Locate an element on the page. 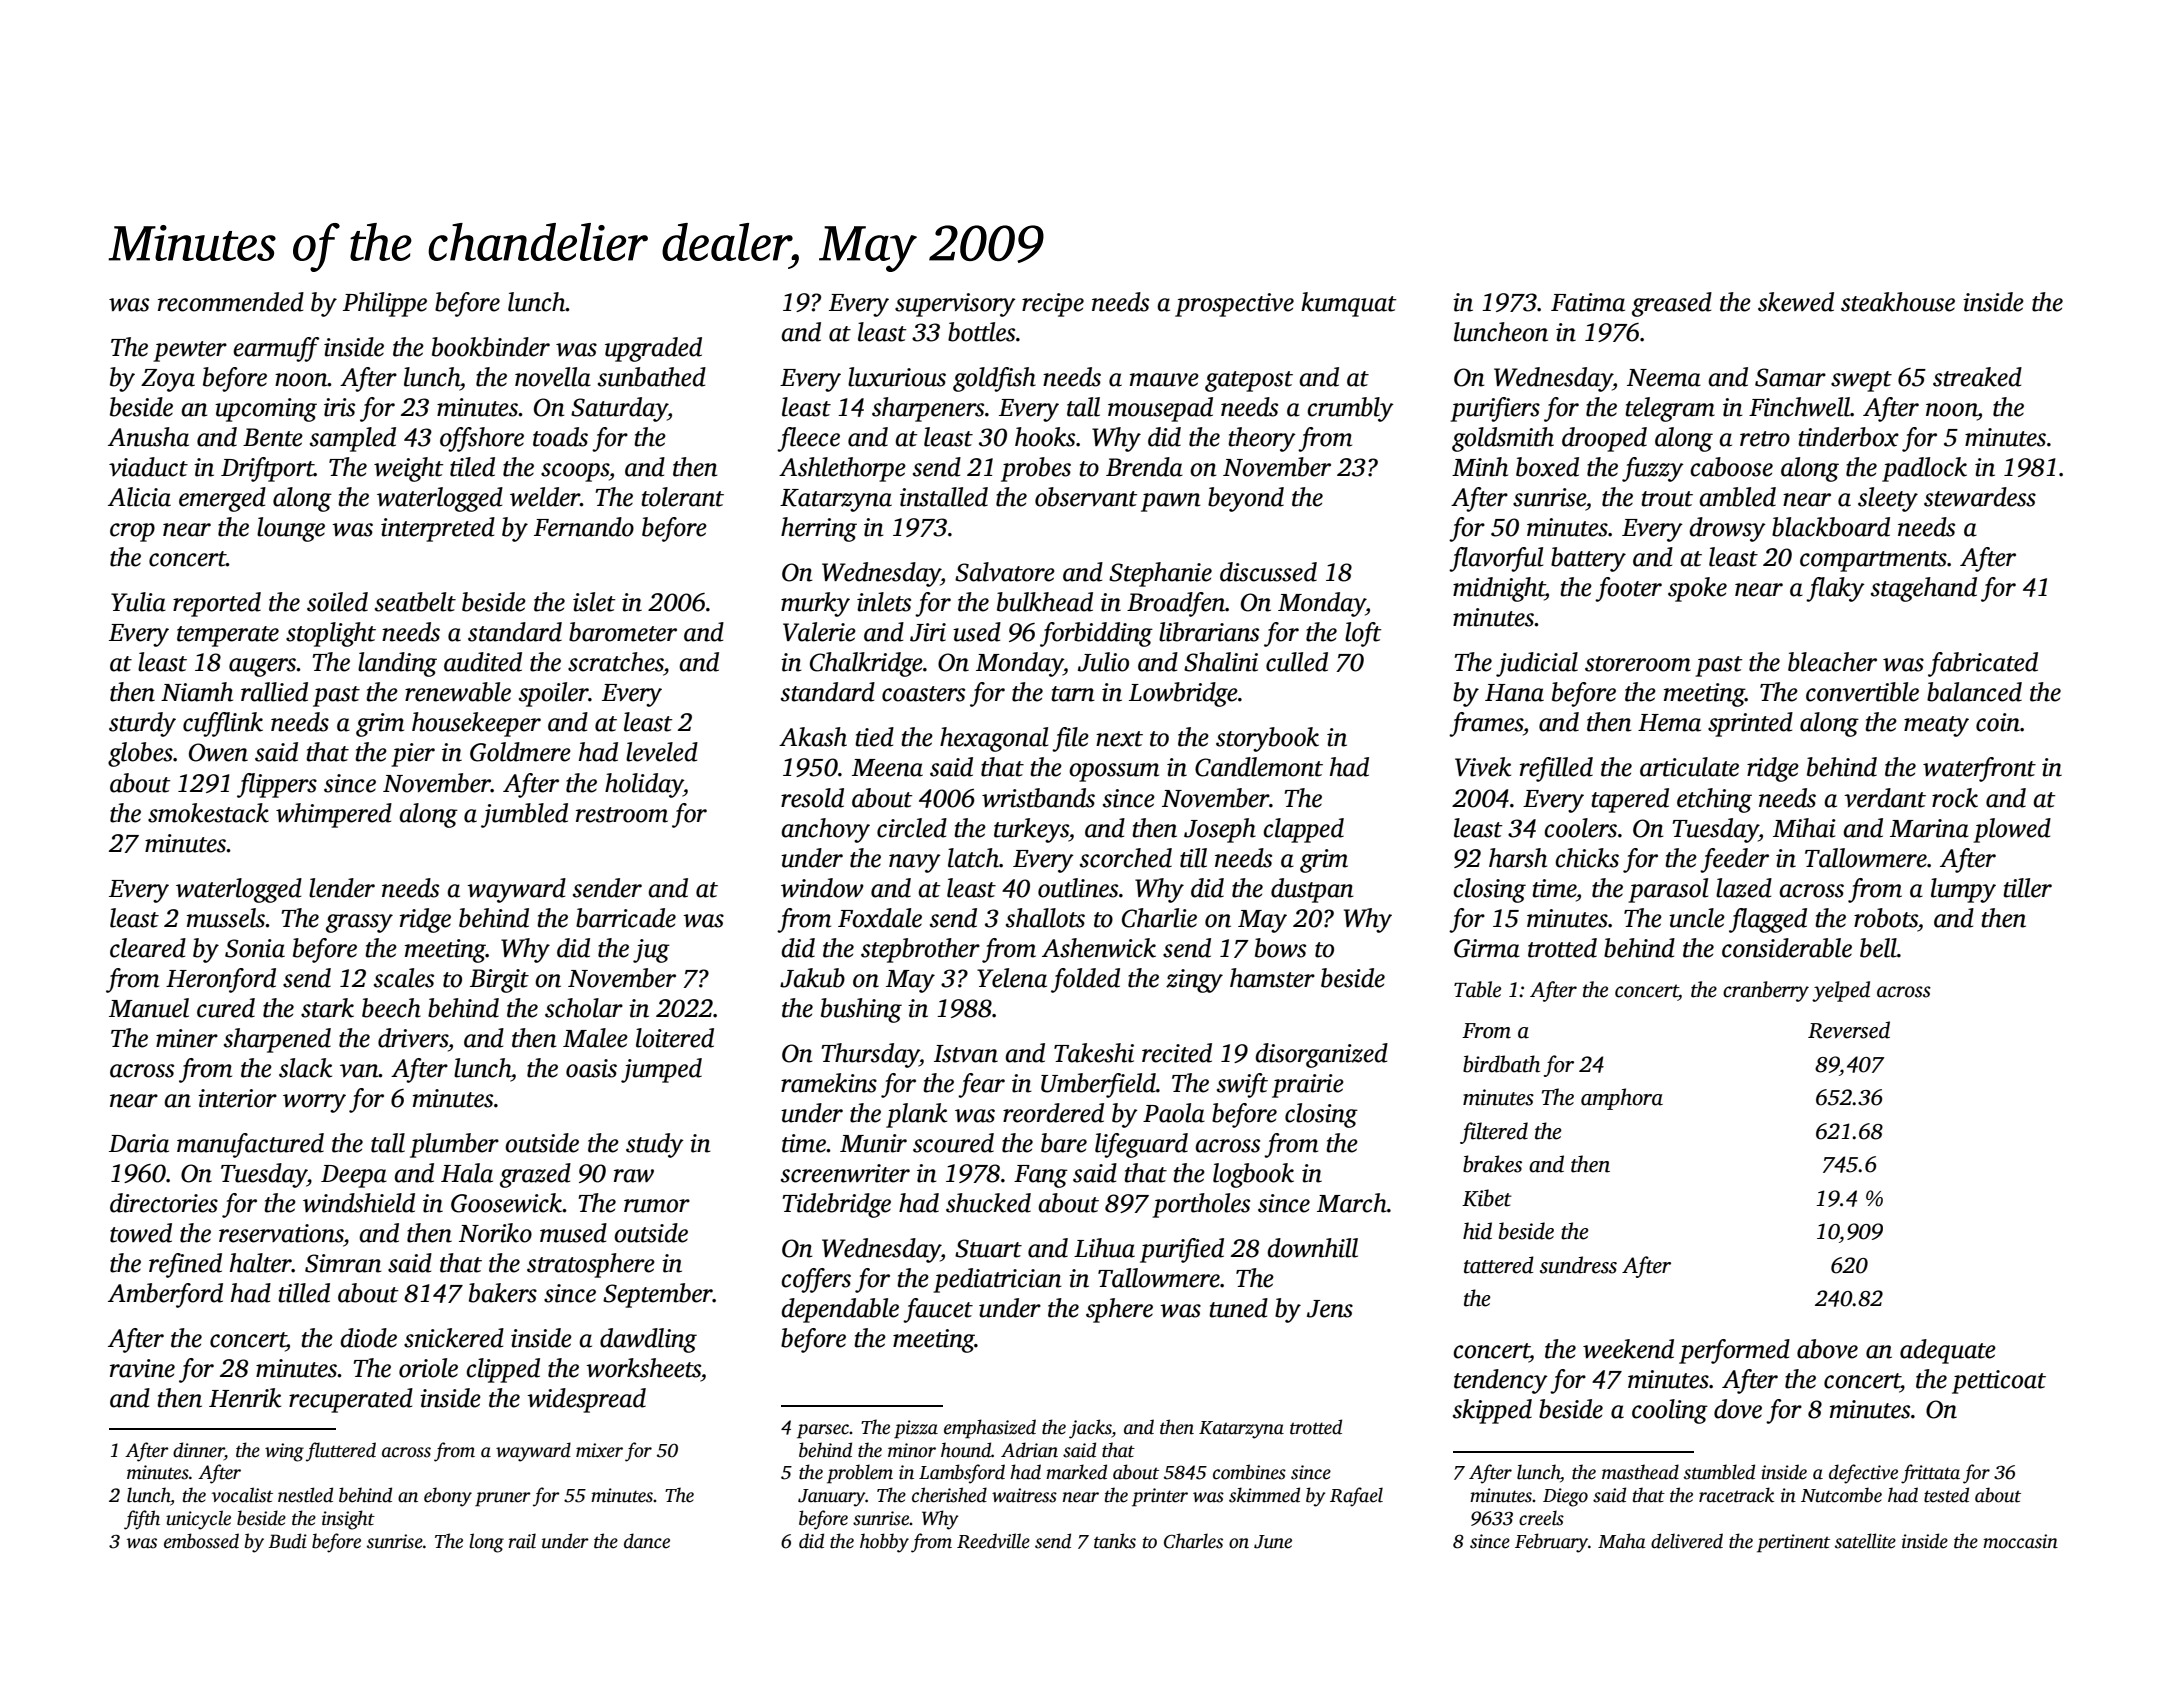  plowed is located at coordinates (2012, 830).
